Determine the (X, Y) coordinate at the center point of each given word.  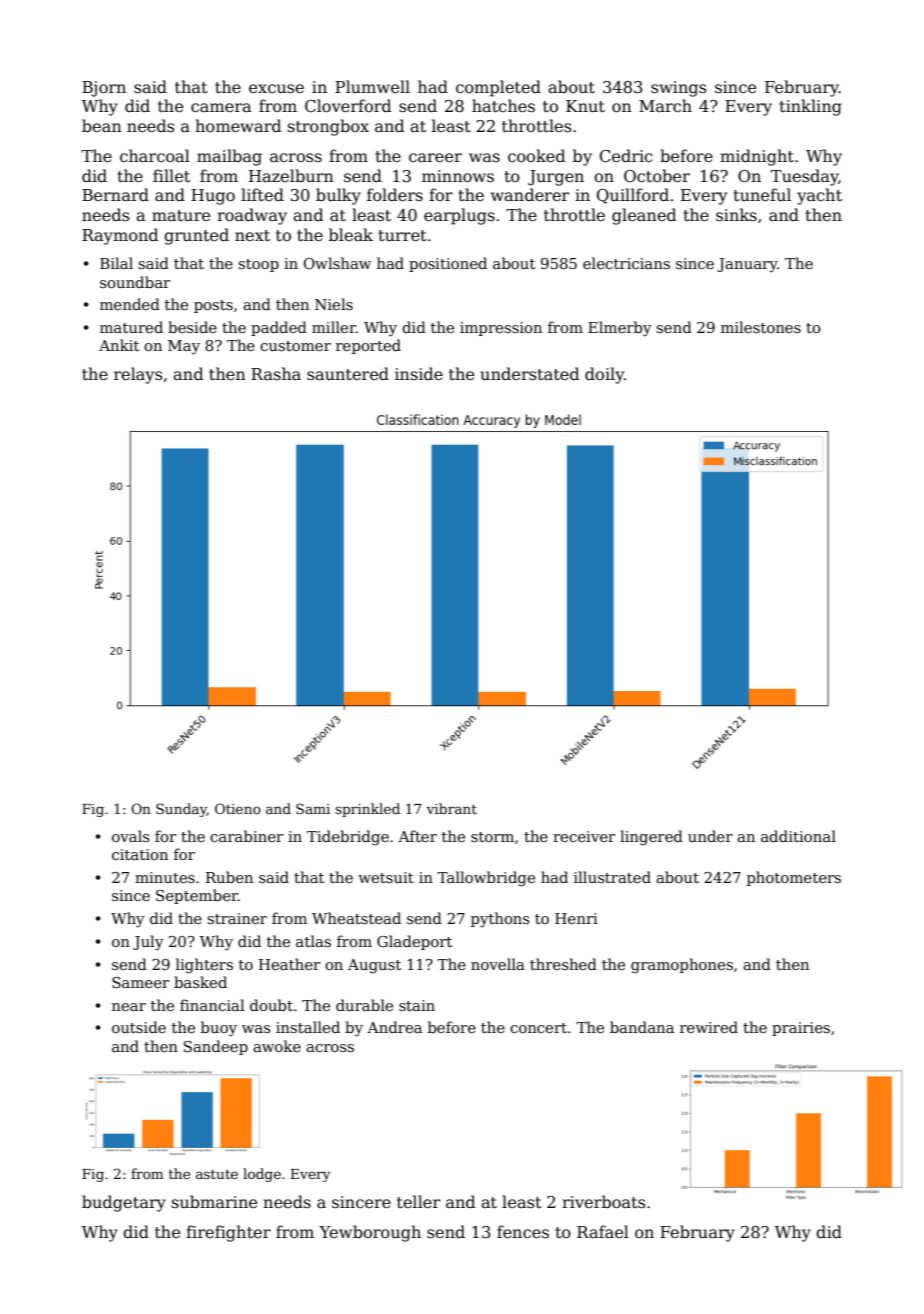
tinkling (811, 107)
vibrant (452, 808)
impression (501, 329)
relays (138, 375)
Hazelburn (291, 175)
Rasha (276, 374)
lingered (651, 838)
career (435, 158)
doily (604, 375)
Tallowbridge (486, 879)
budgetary (124, 1203)
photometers (794, 878)
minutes (165, 877)
